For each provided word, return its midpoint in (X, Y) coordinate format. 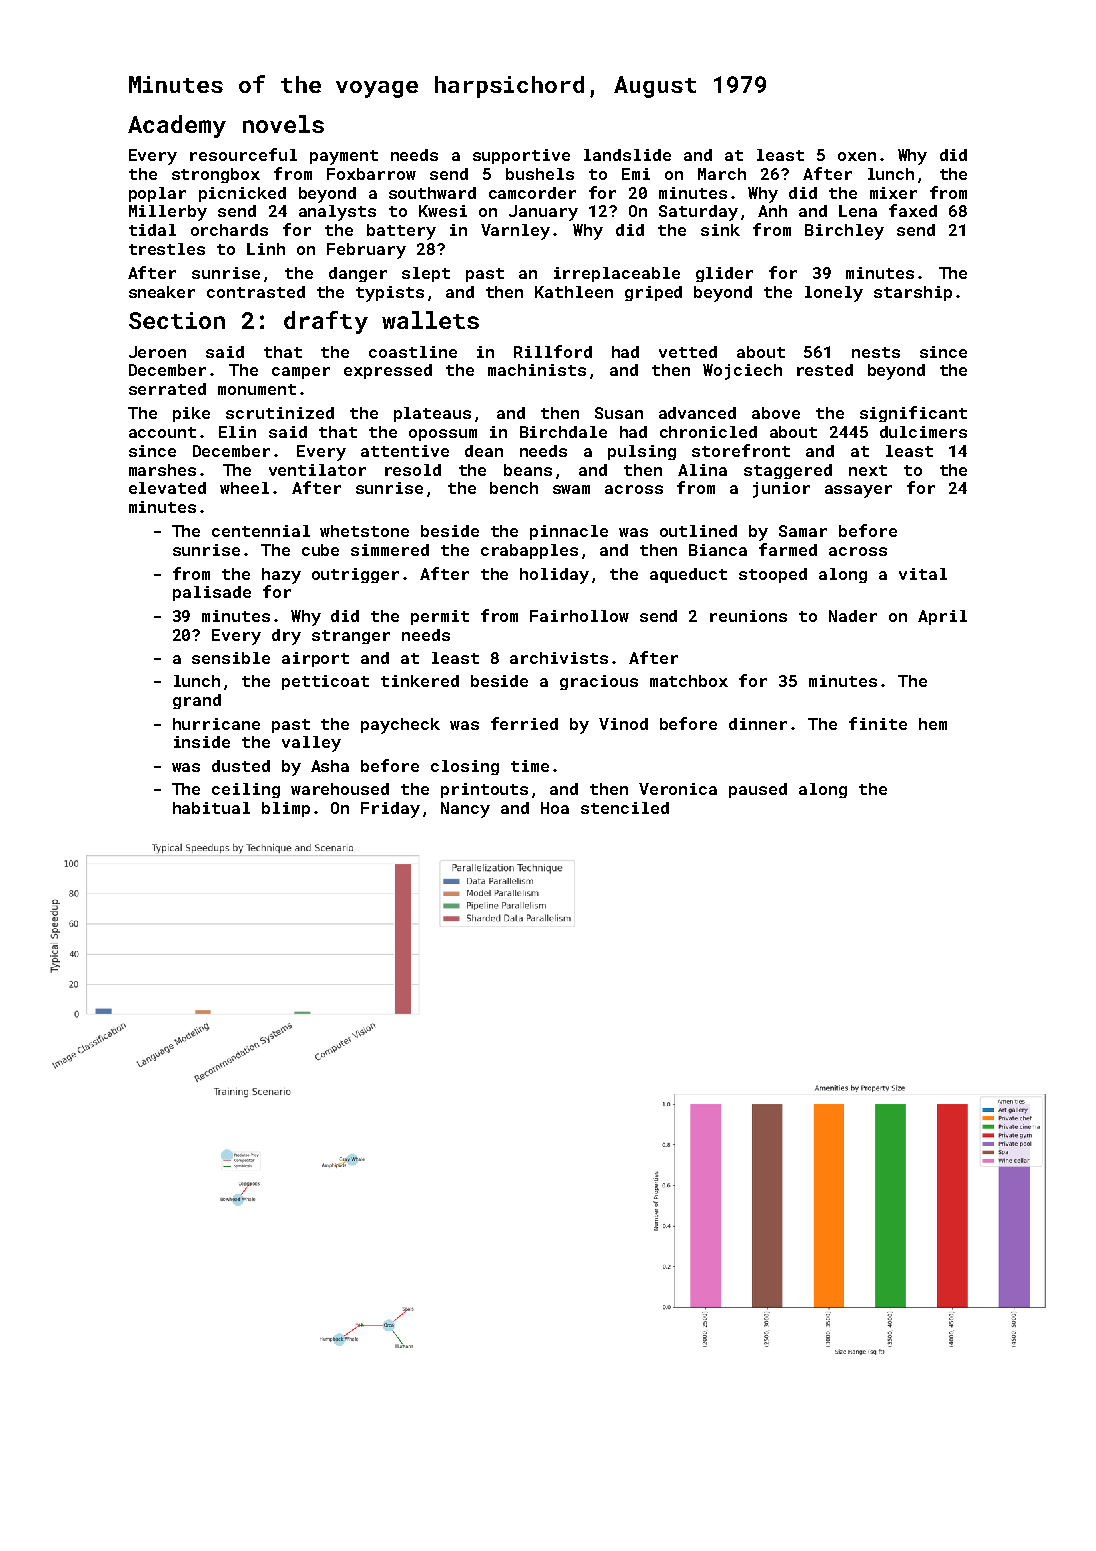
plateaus (432, 414)
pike (191, 414)
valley (311, 744)
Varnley (515, 232)
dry (286, 637)
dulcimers (923, 432)
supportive (521, 156)
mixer (893, 193)
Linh (266, 249)
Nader (853, 616)
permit (440, 617)
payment (344, 157)
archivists (559, 658)
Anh (772, 211)
